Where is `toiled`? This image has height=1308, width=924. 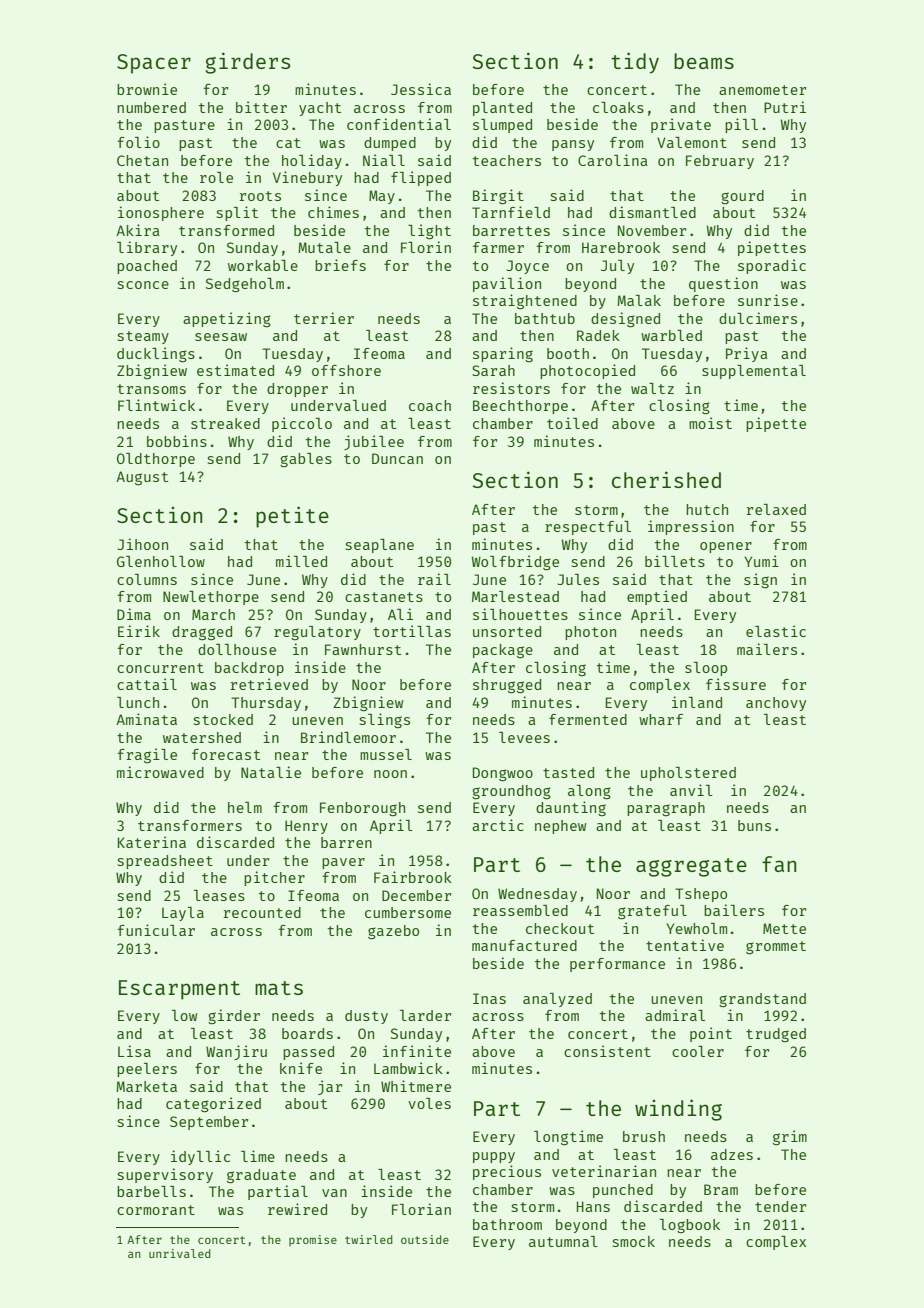
toiled is located at coordinates (572, 423).
